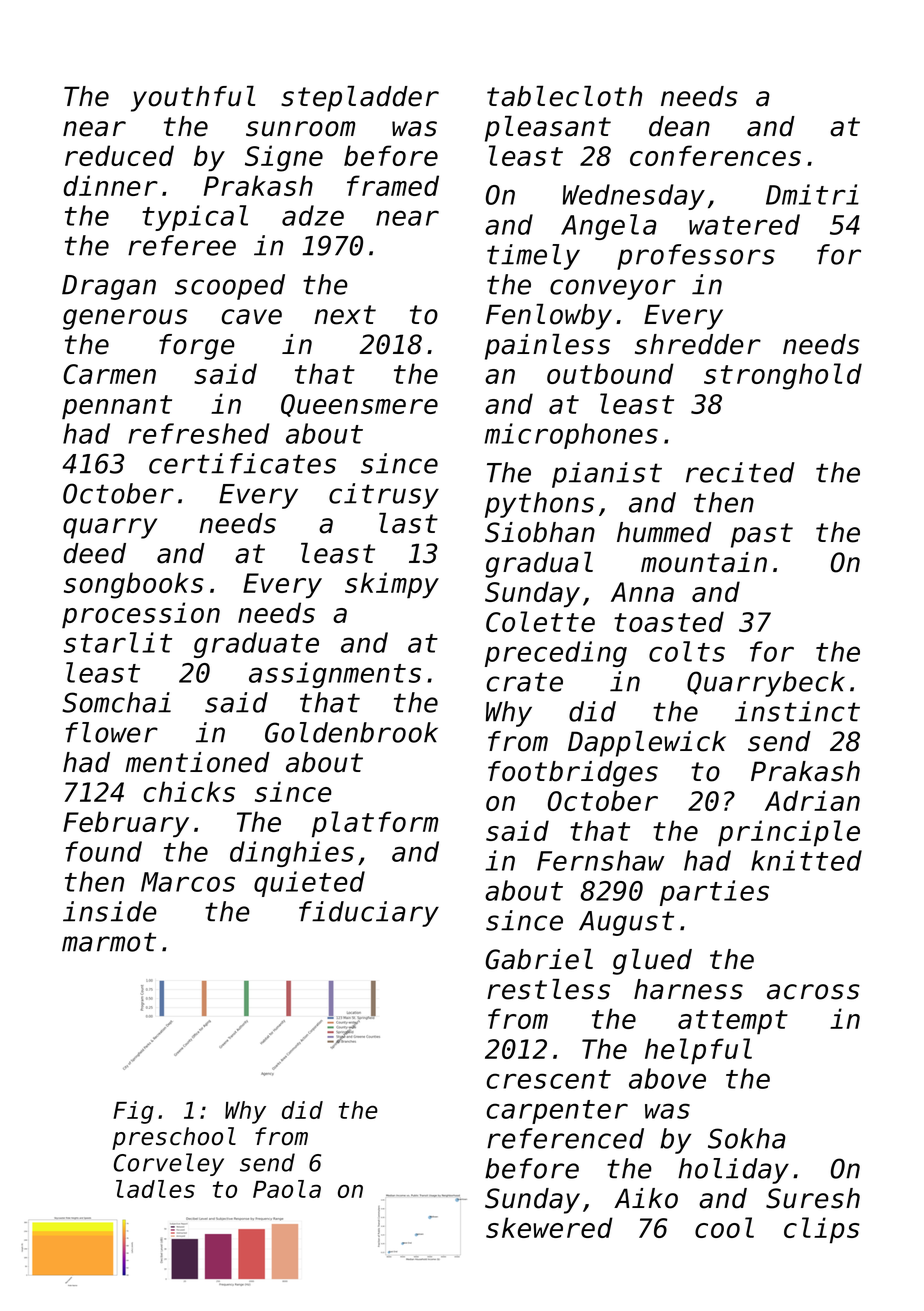  I want to click on dean, so click(679, 126).
